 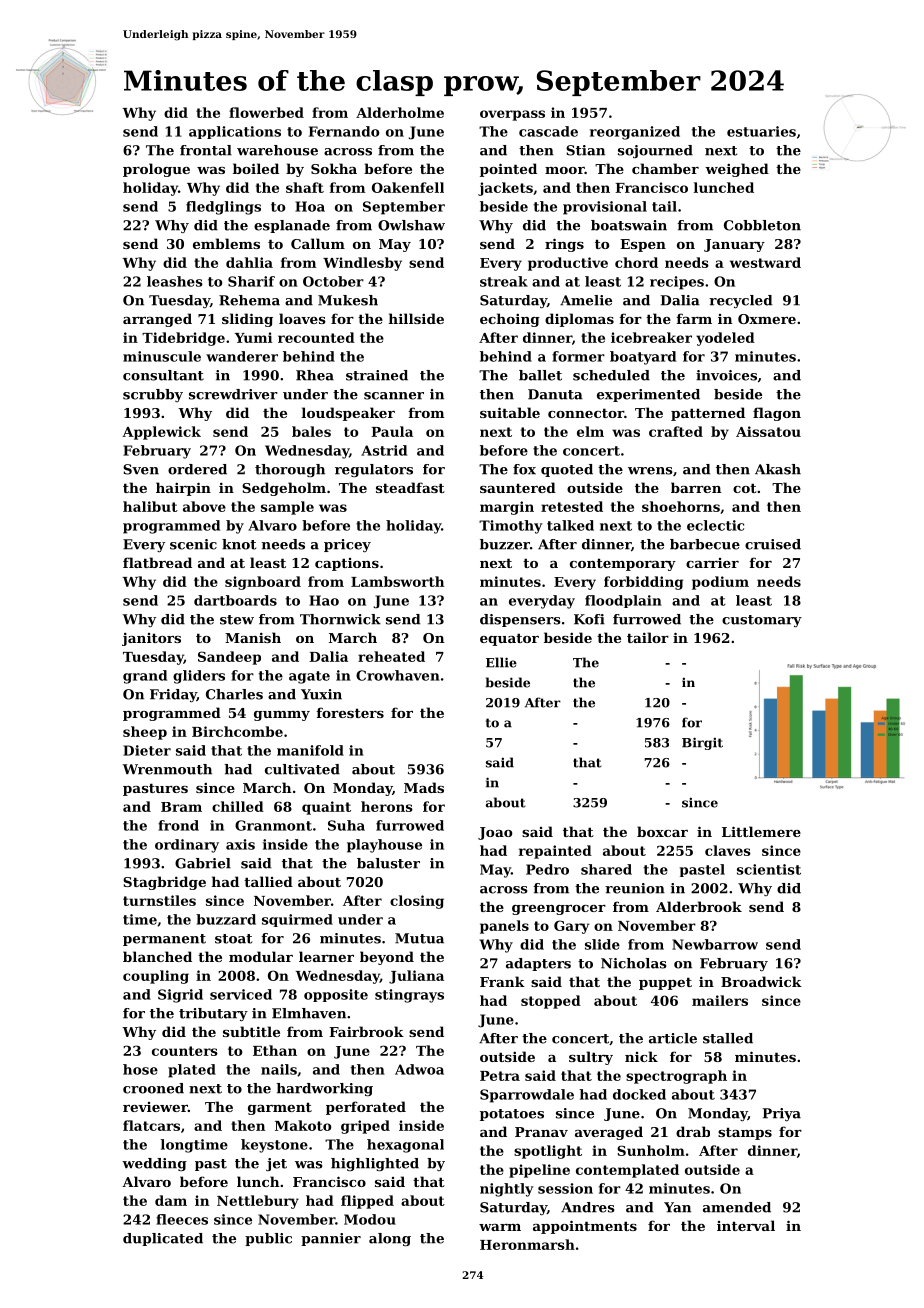 What do you see at coordinates (150, 506) in the screenshot?
I see `halibut` at bounding box center [150, 506].
